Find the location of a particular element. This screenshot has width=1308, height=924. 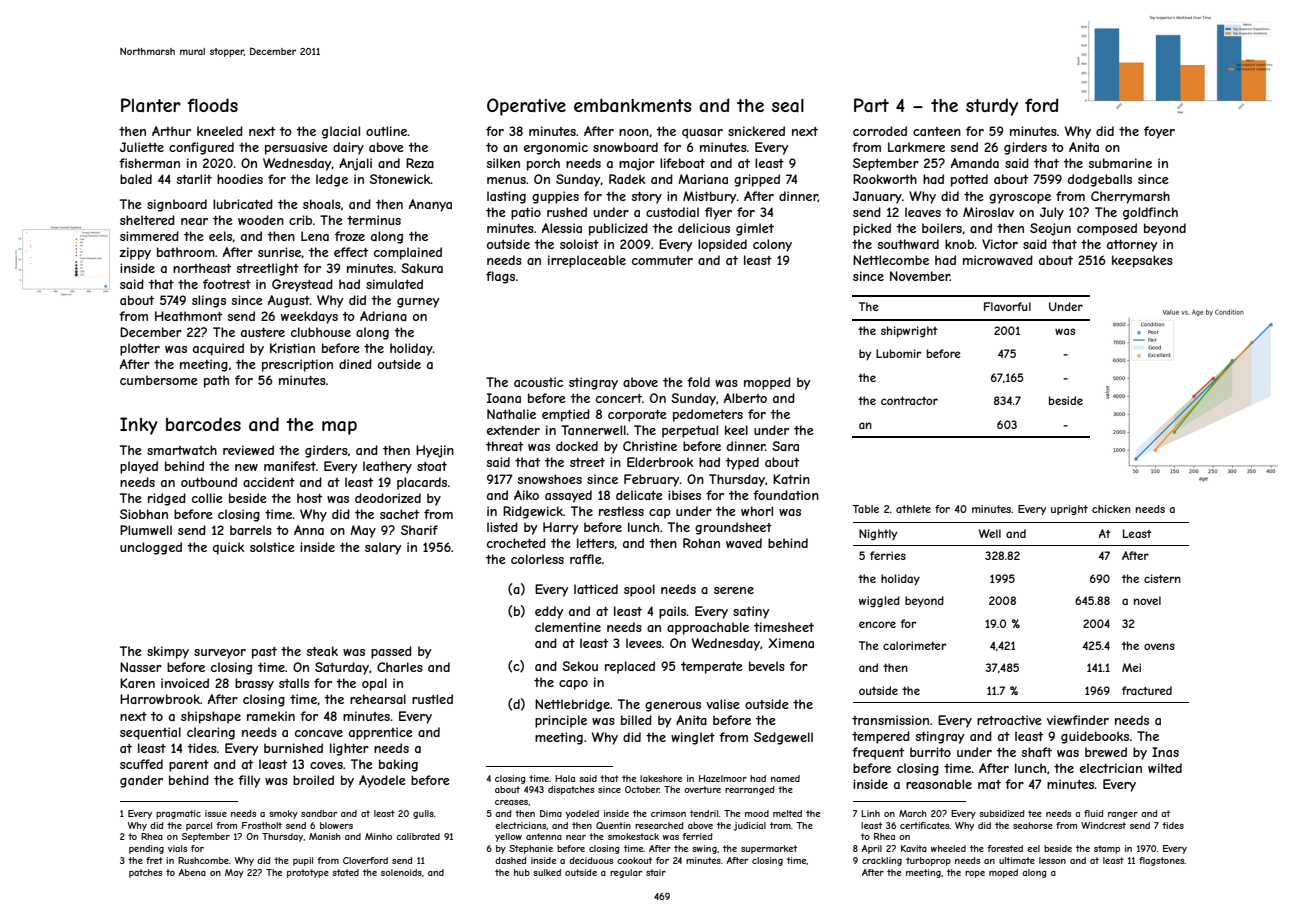

ledge is located at coordinates (332, 180).
